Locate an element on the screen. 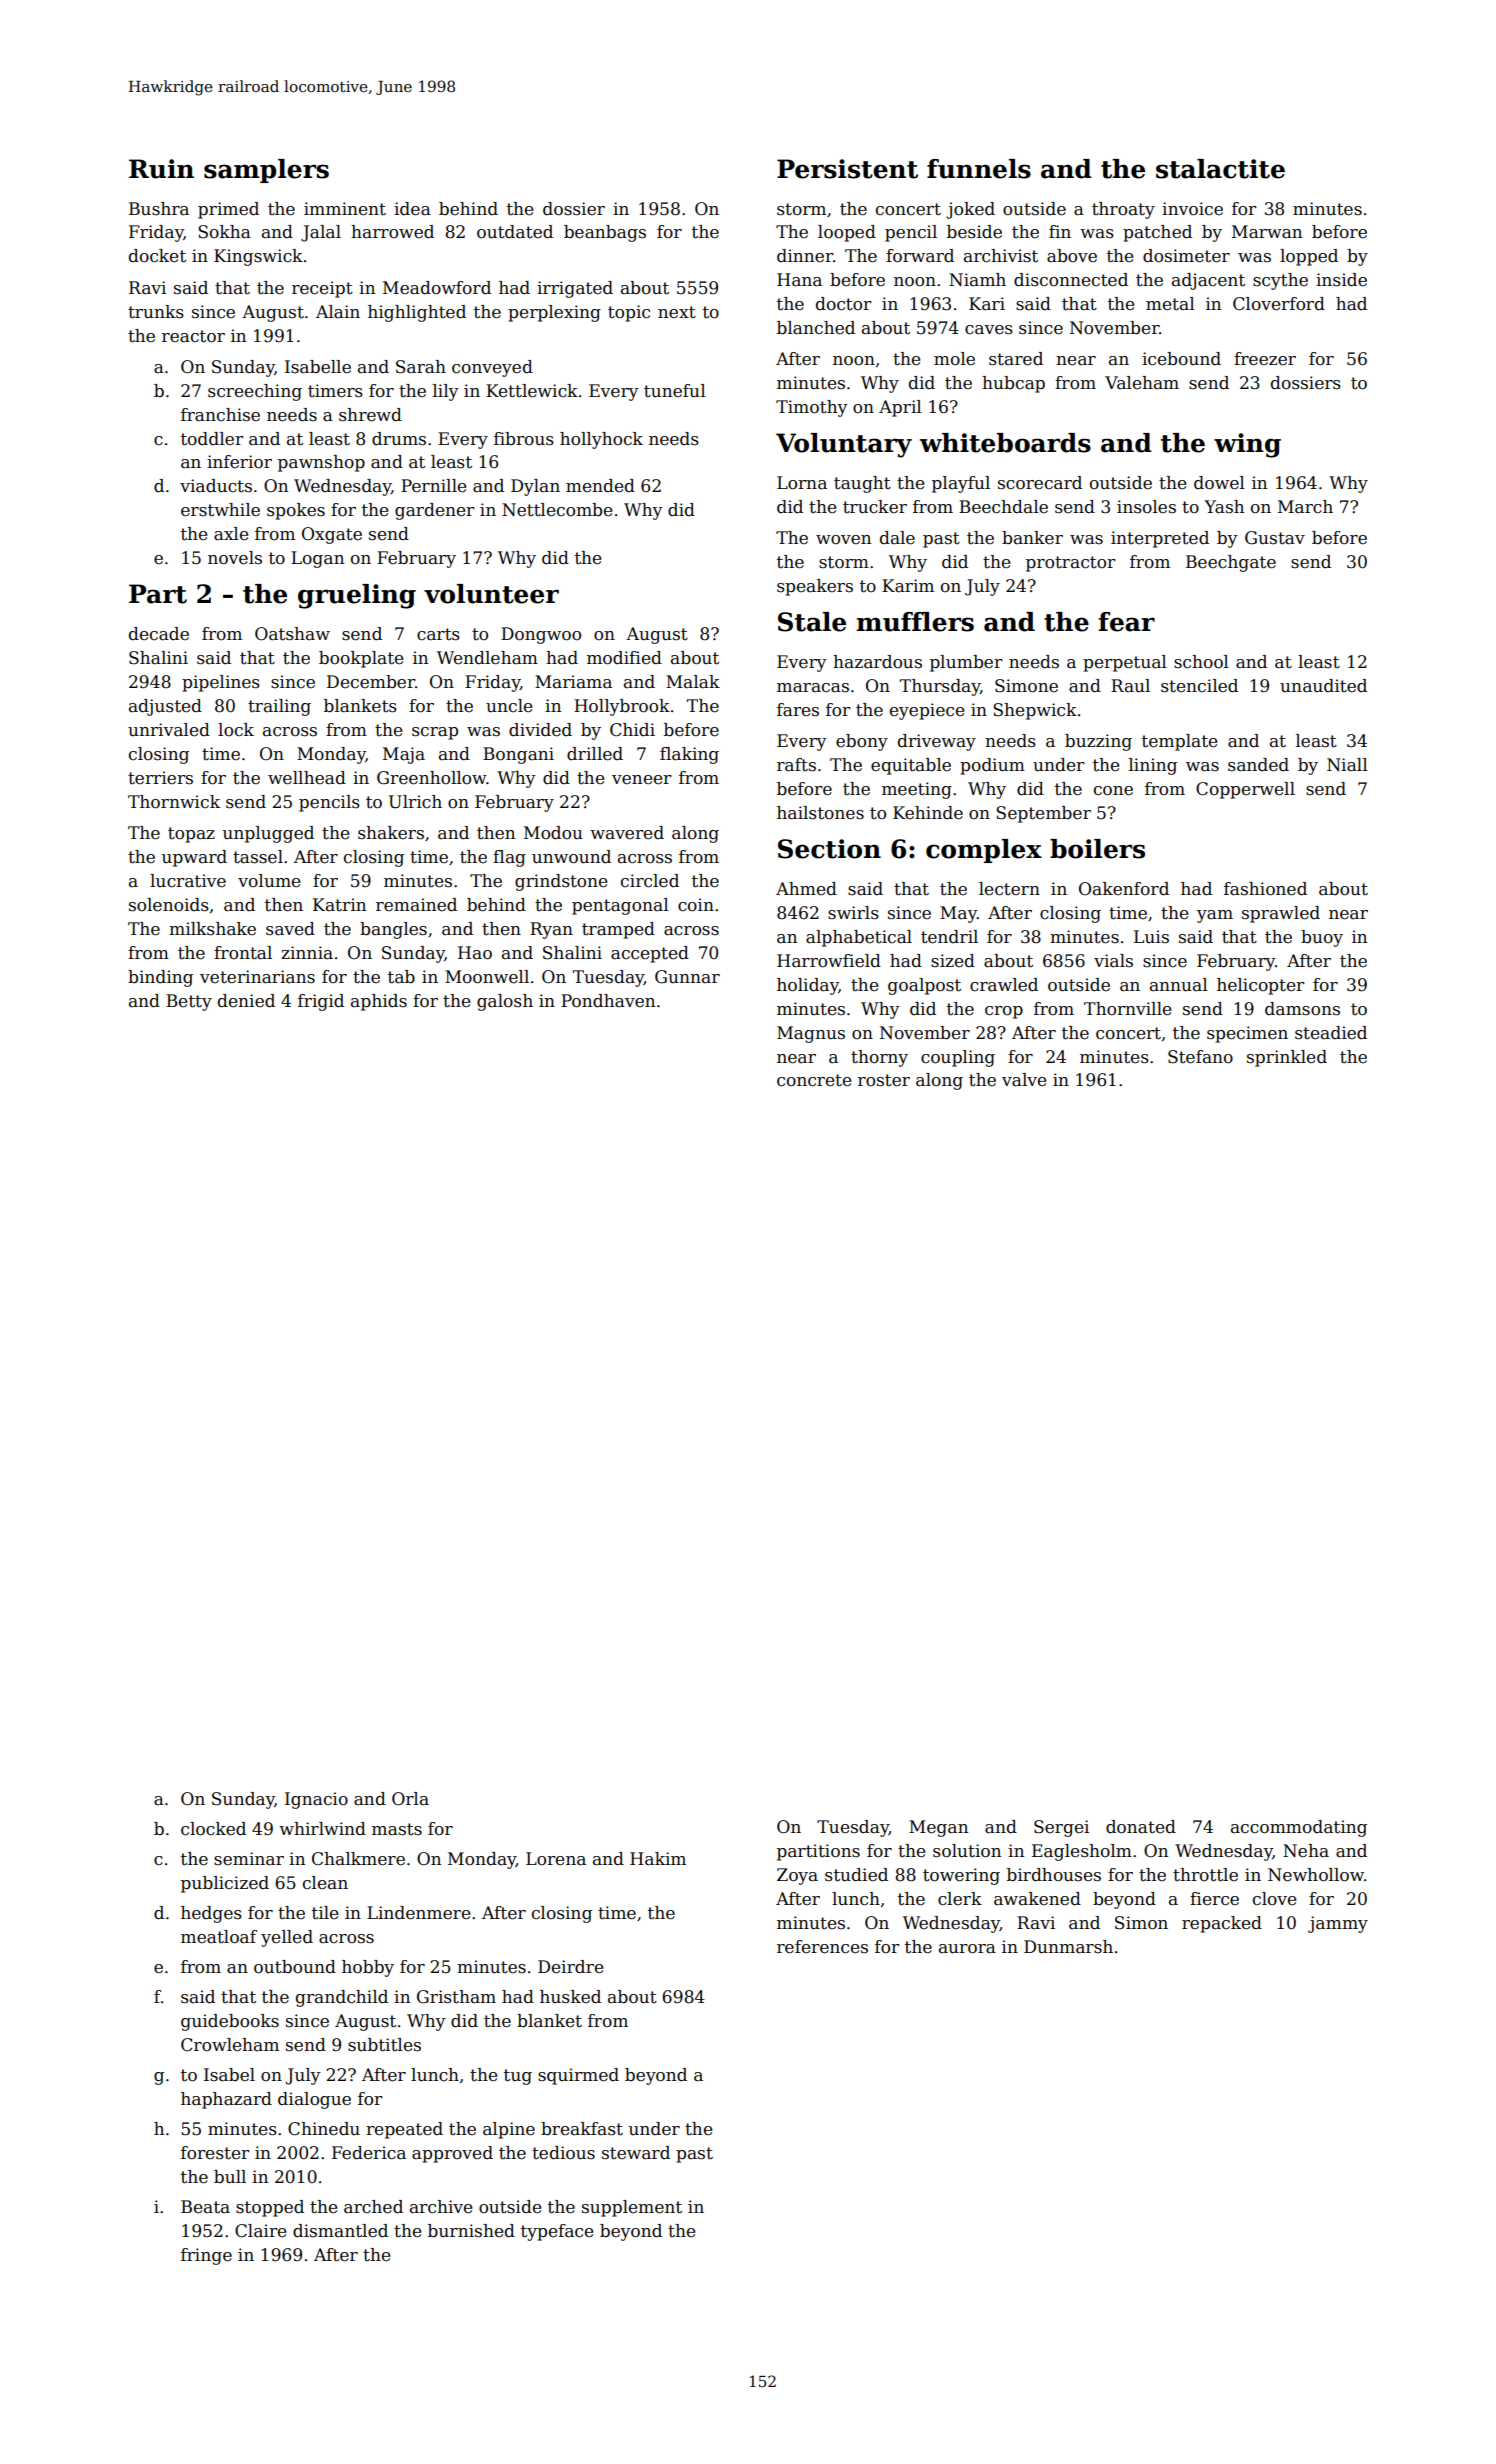  supplement is located at coordinates (632, 2208).
